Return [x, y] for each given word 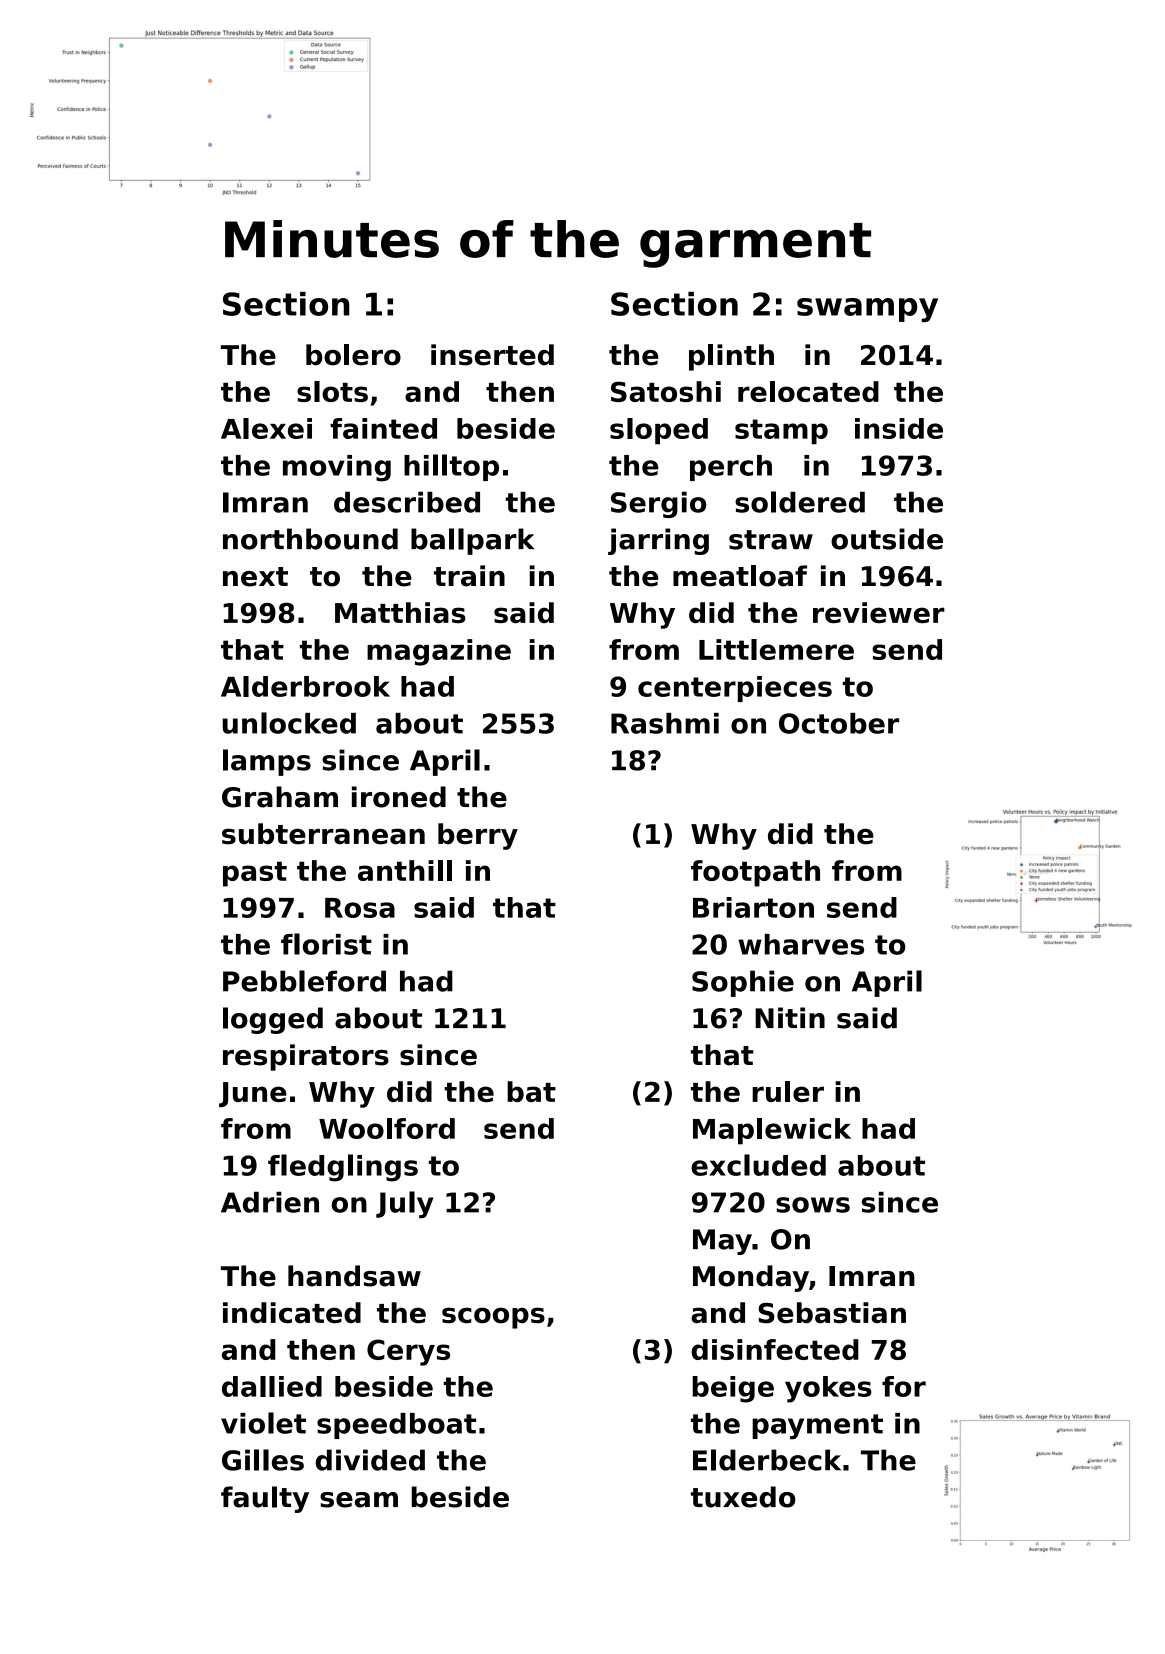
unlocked [289, 723]
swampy [867, 310]
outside [887, 539]
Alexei [266, 428]
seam [359, 1500]
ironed [399, 797]
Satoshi [666, 391]
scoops [493, 1318]
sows [813, 1205]
